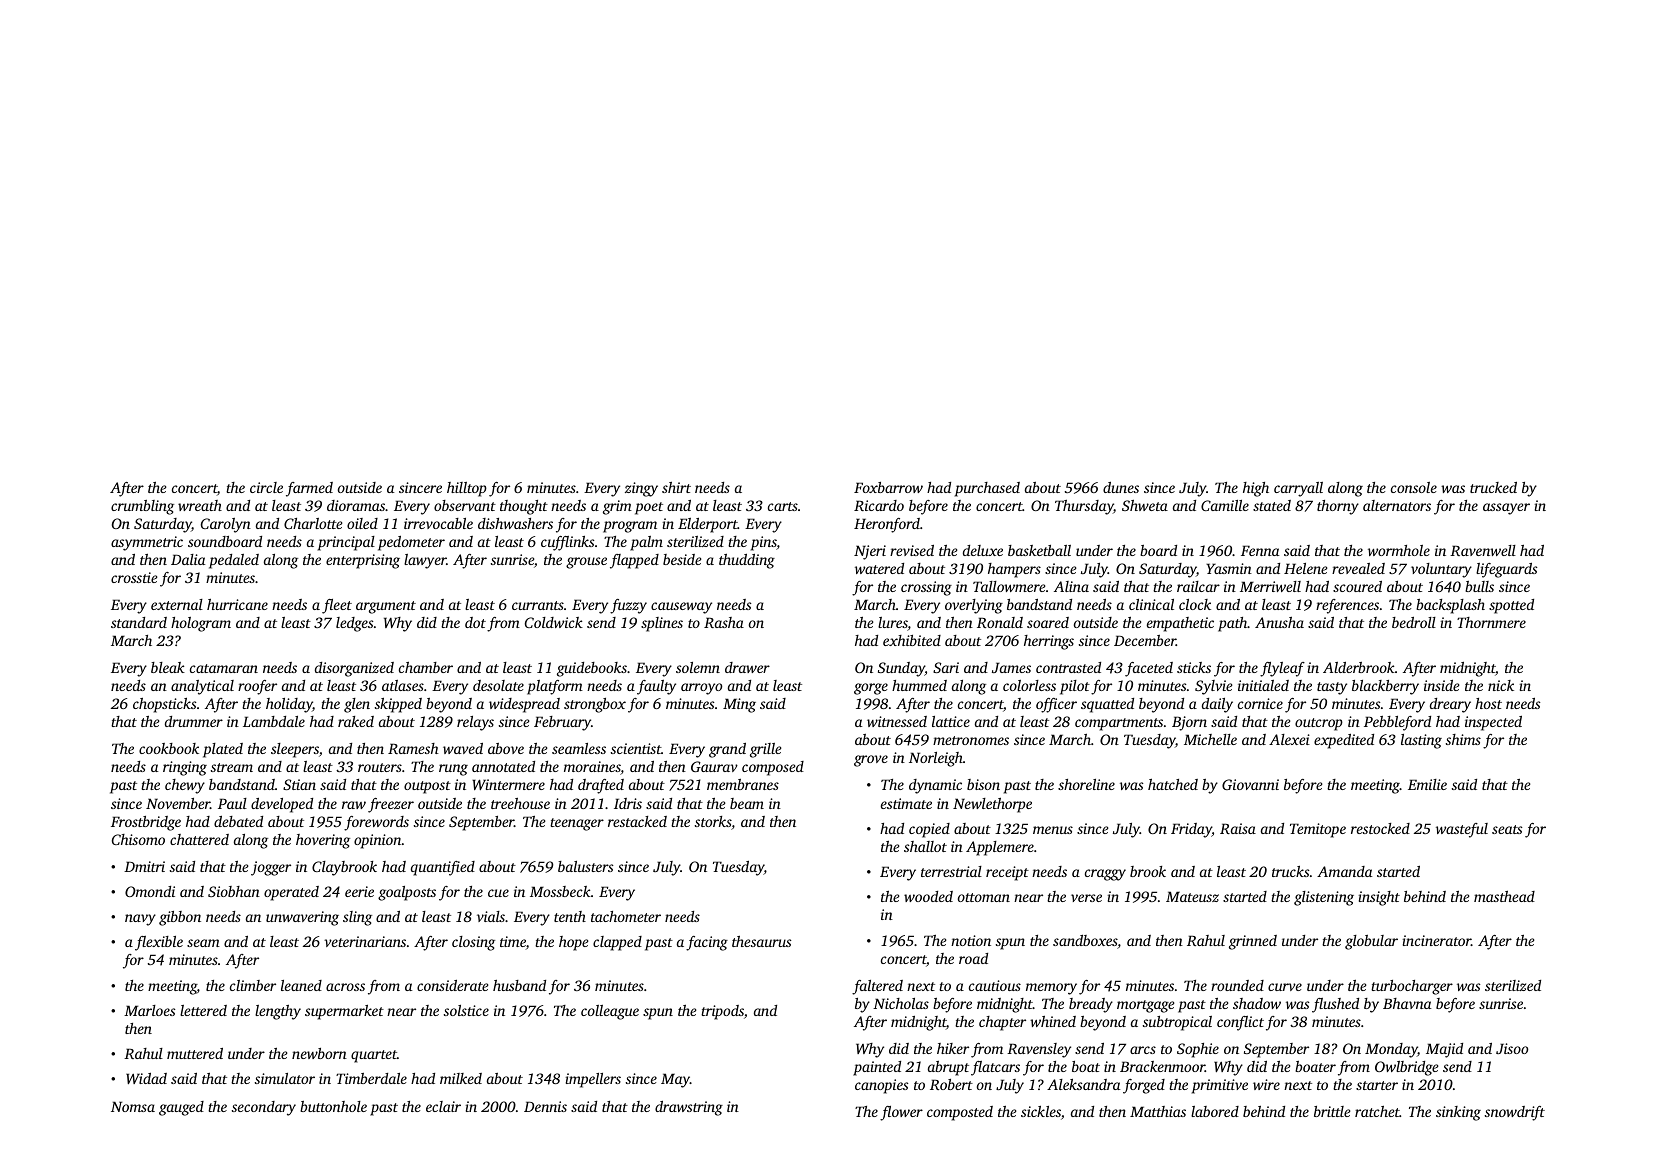 Image resolution: width=1661 pixels, height=1174 pixels. What do you see at coordinates (202, 687) in the image?
I see `analytical` at bounding box center [202, 687].
